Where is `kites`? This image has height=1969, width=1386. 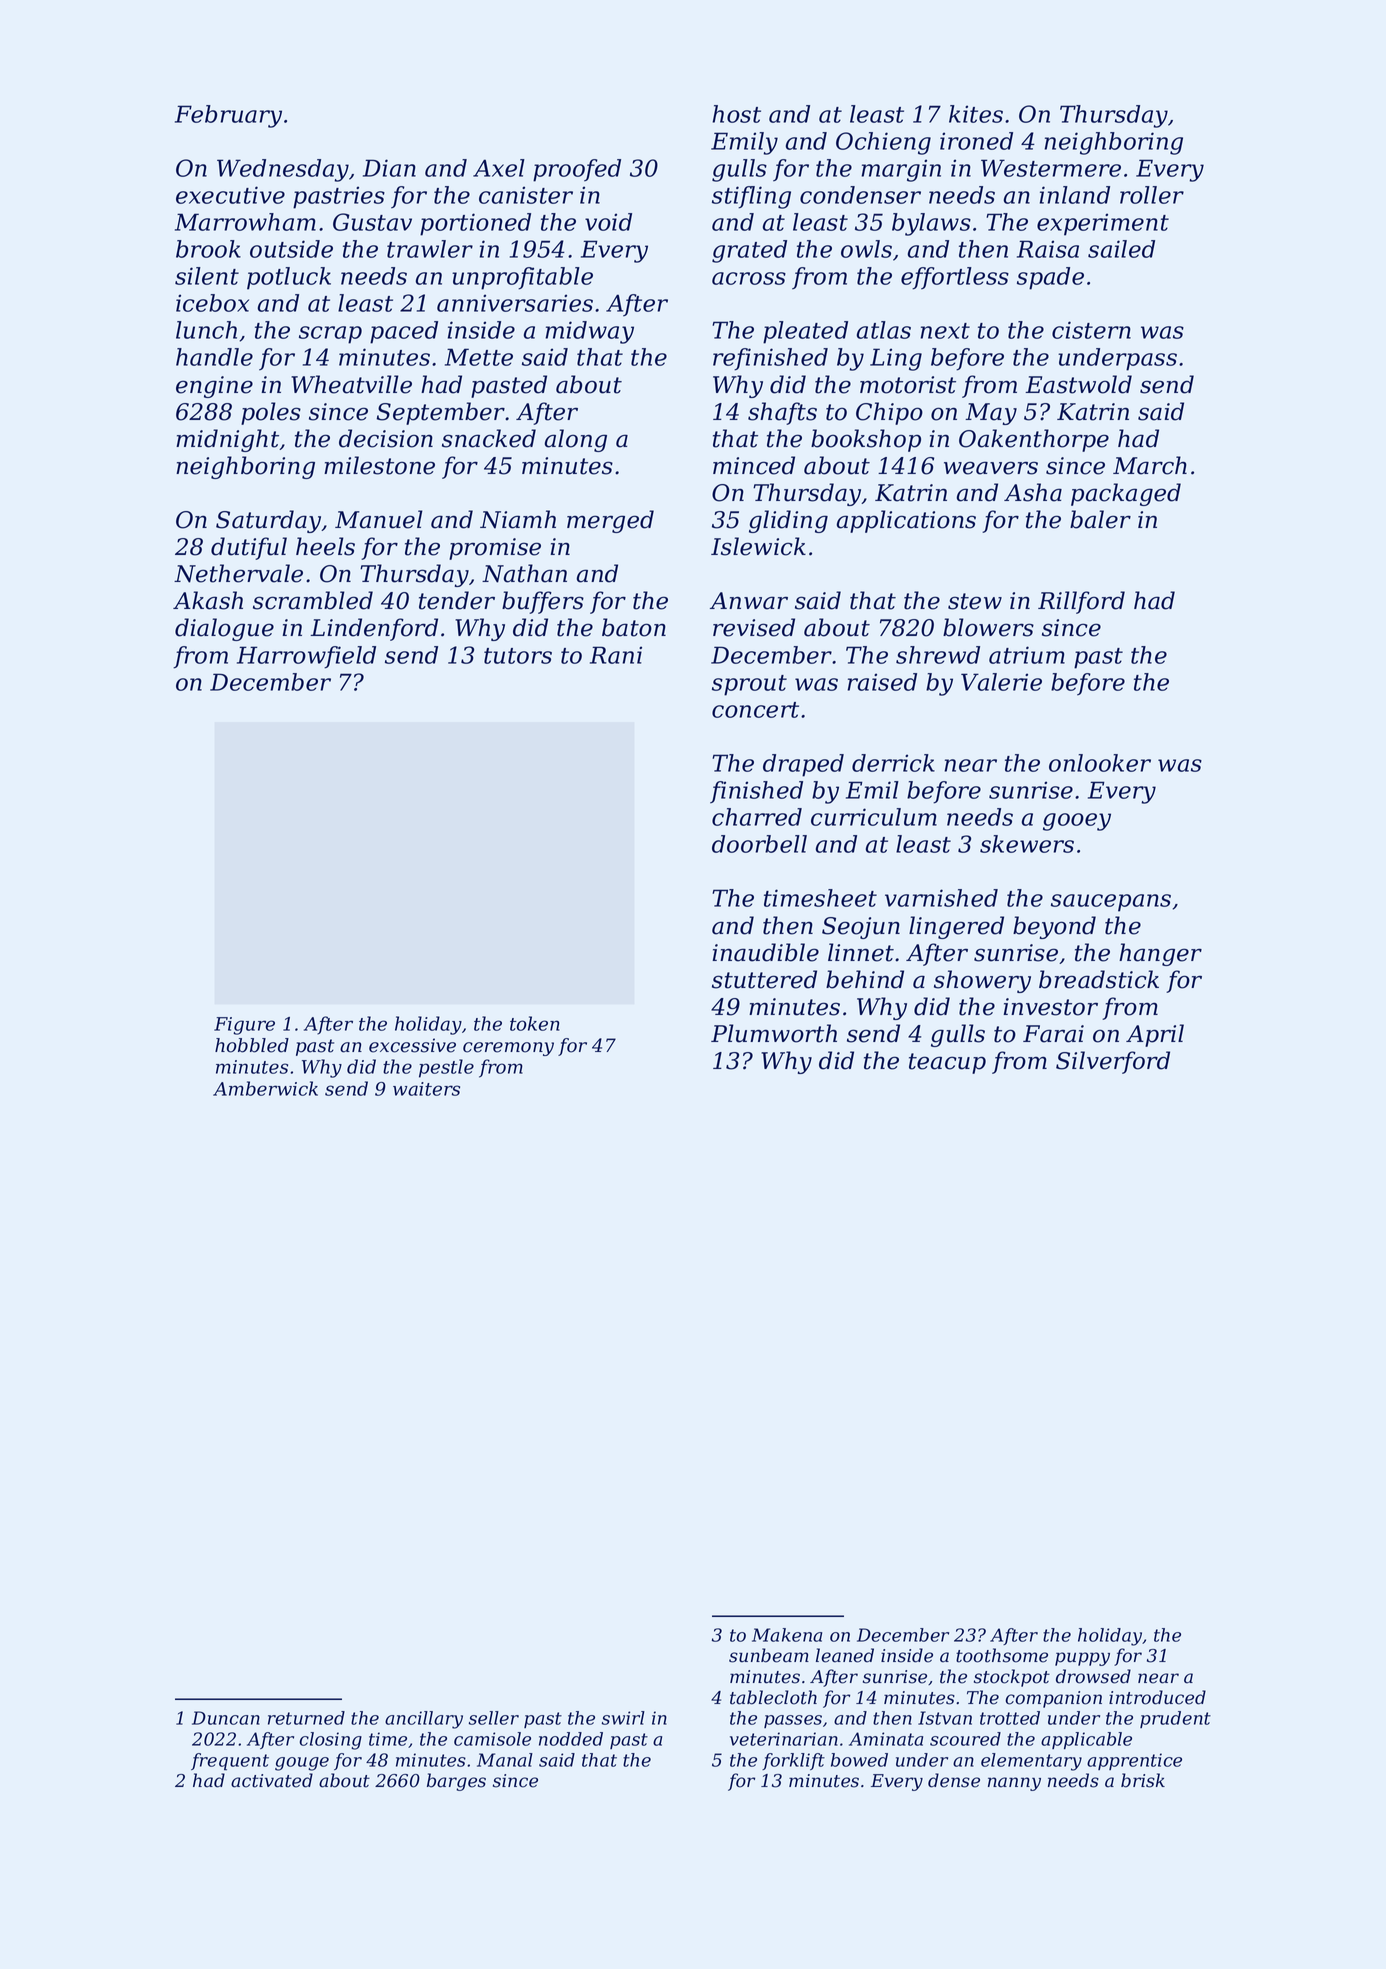 kites is located at coordinates (976, 114).
